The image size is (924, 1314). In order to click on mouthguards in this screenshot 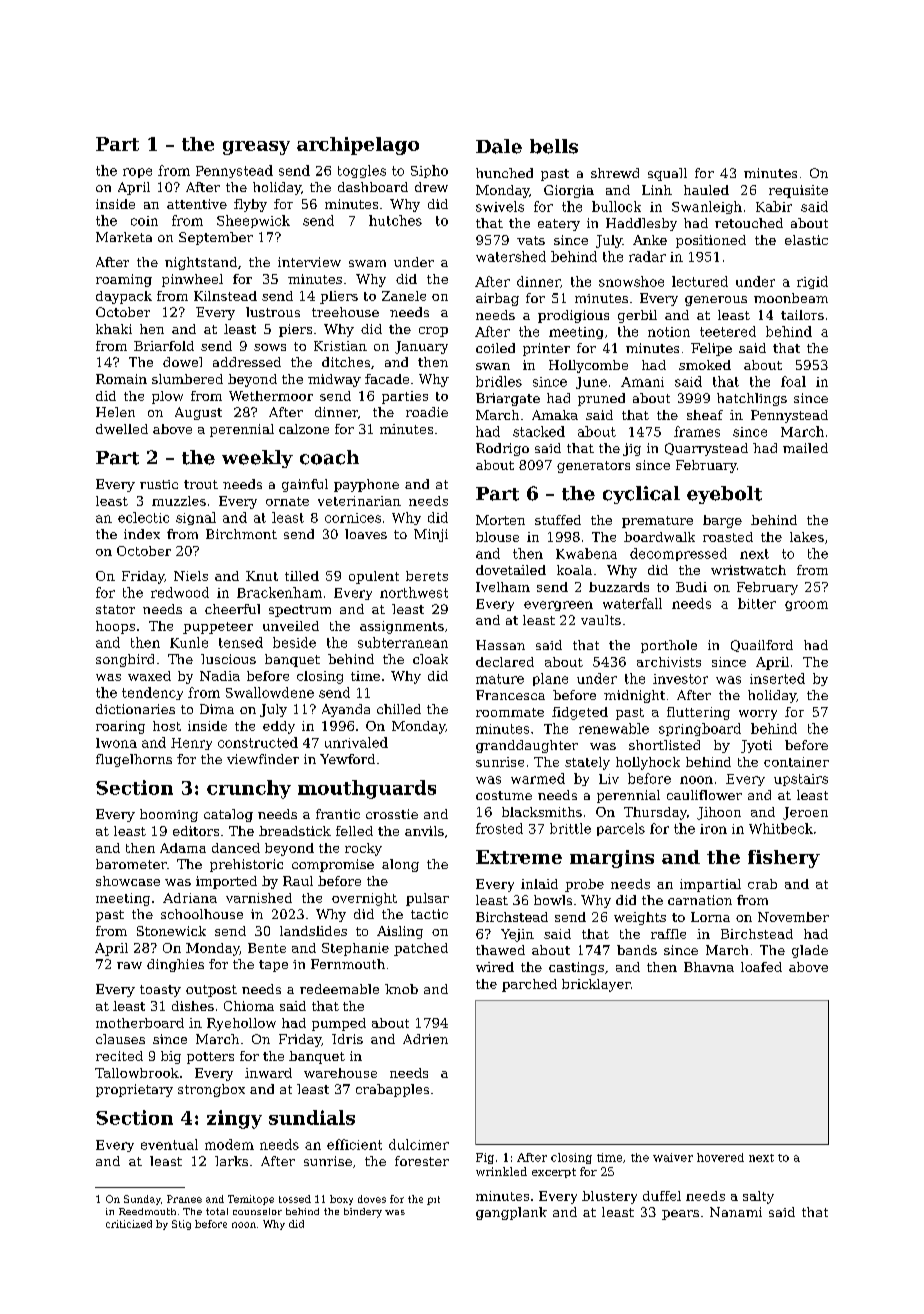, I will do `click(367, 789)`.
